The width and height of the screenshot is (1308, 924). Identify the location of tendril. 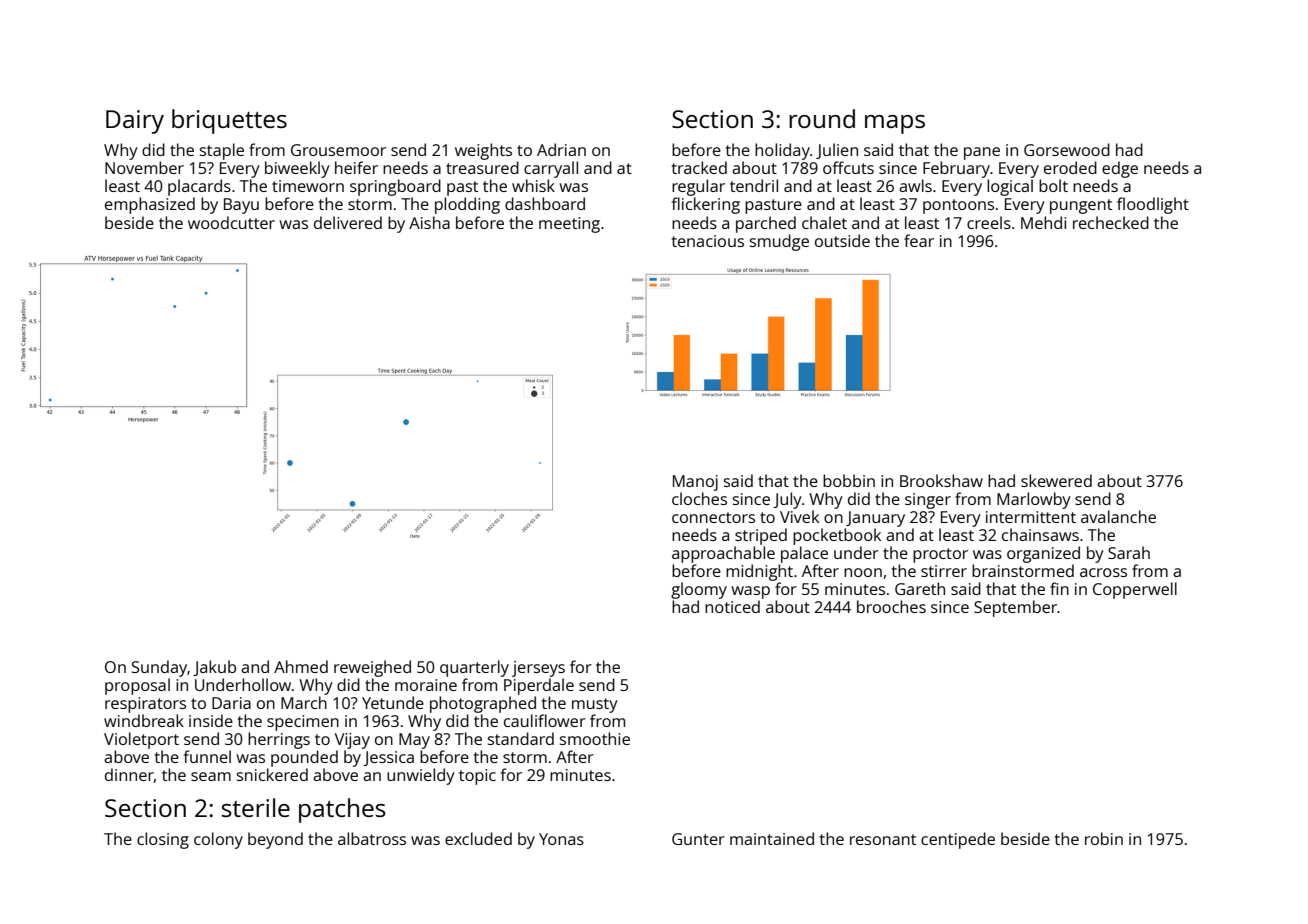
(754, 185).
